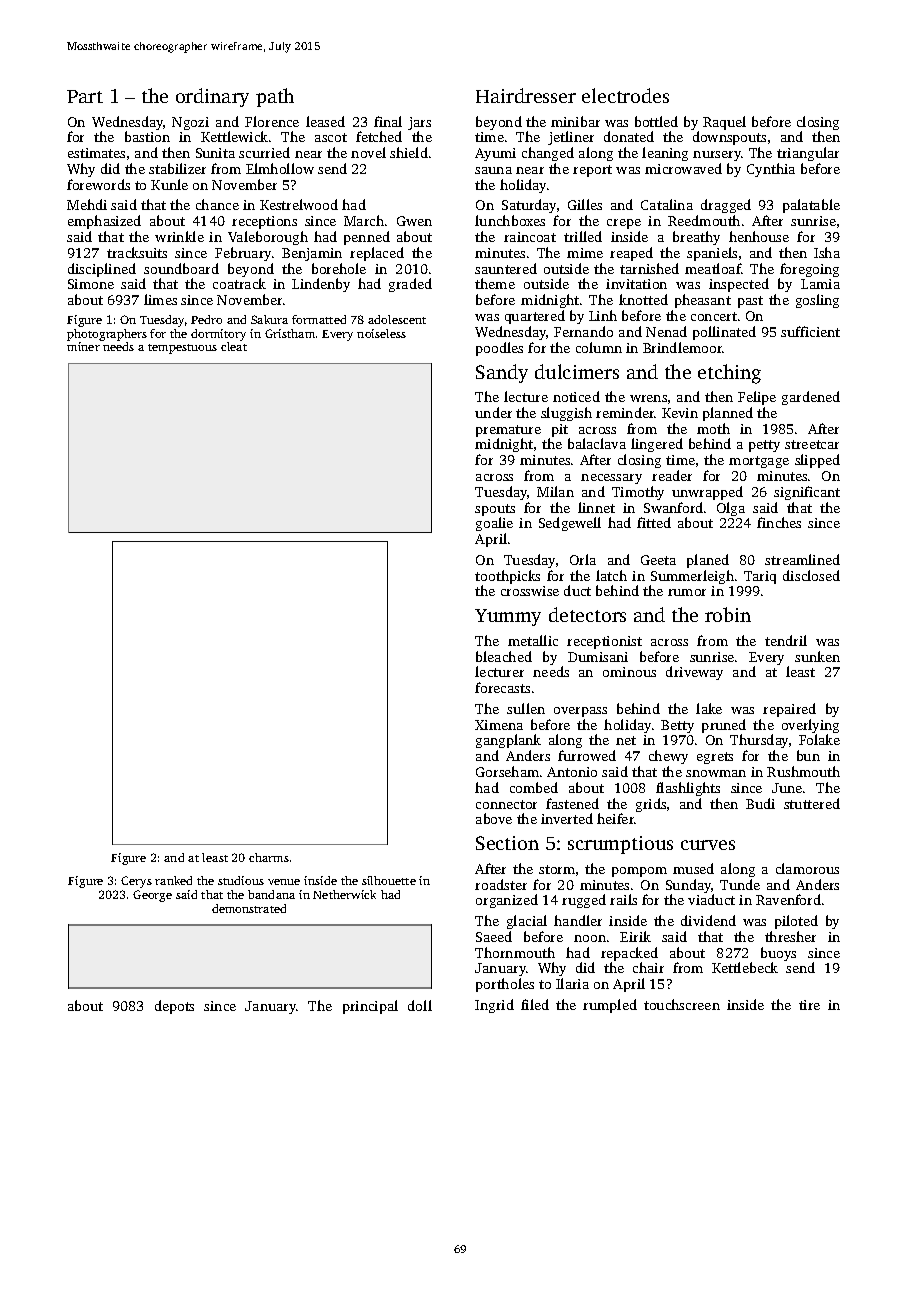  What do you see at coordinates (174, 1007) in the page?
I see `depots` at bounding box center [174, 1007].
